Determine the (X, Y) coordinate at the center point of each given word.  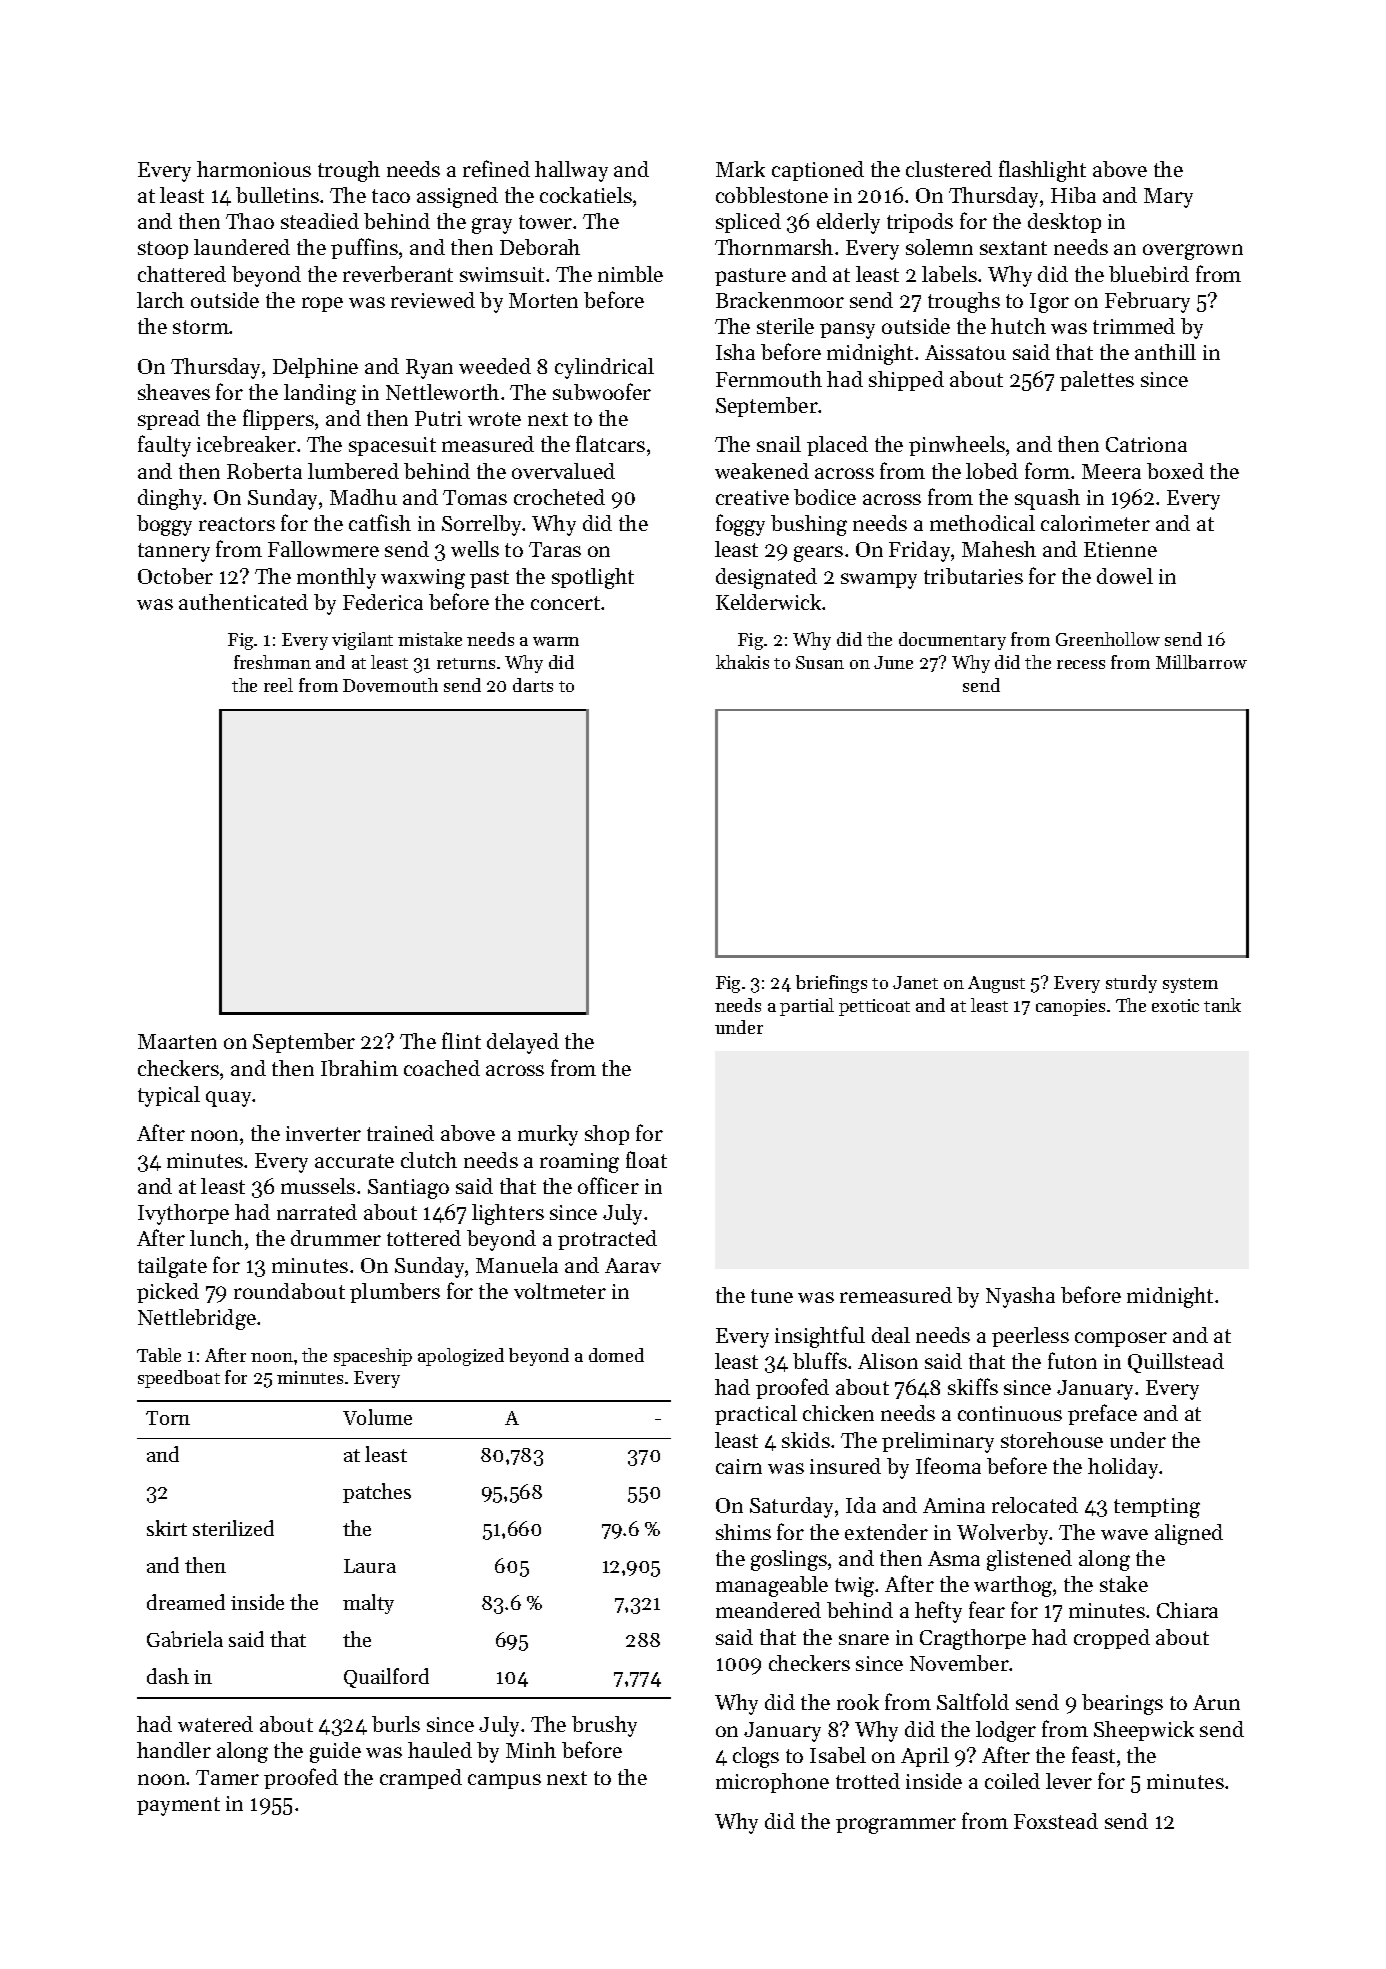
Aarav (633, 1265)
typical (169, 1096)
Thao (250, 221)
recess (1081, 664)
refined (496, 168)
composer (1121, 1339)
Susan (820, 662)
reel (278, 685)
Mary (1168, 198)
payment (178, 1806)
